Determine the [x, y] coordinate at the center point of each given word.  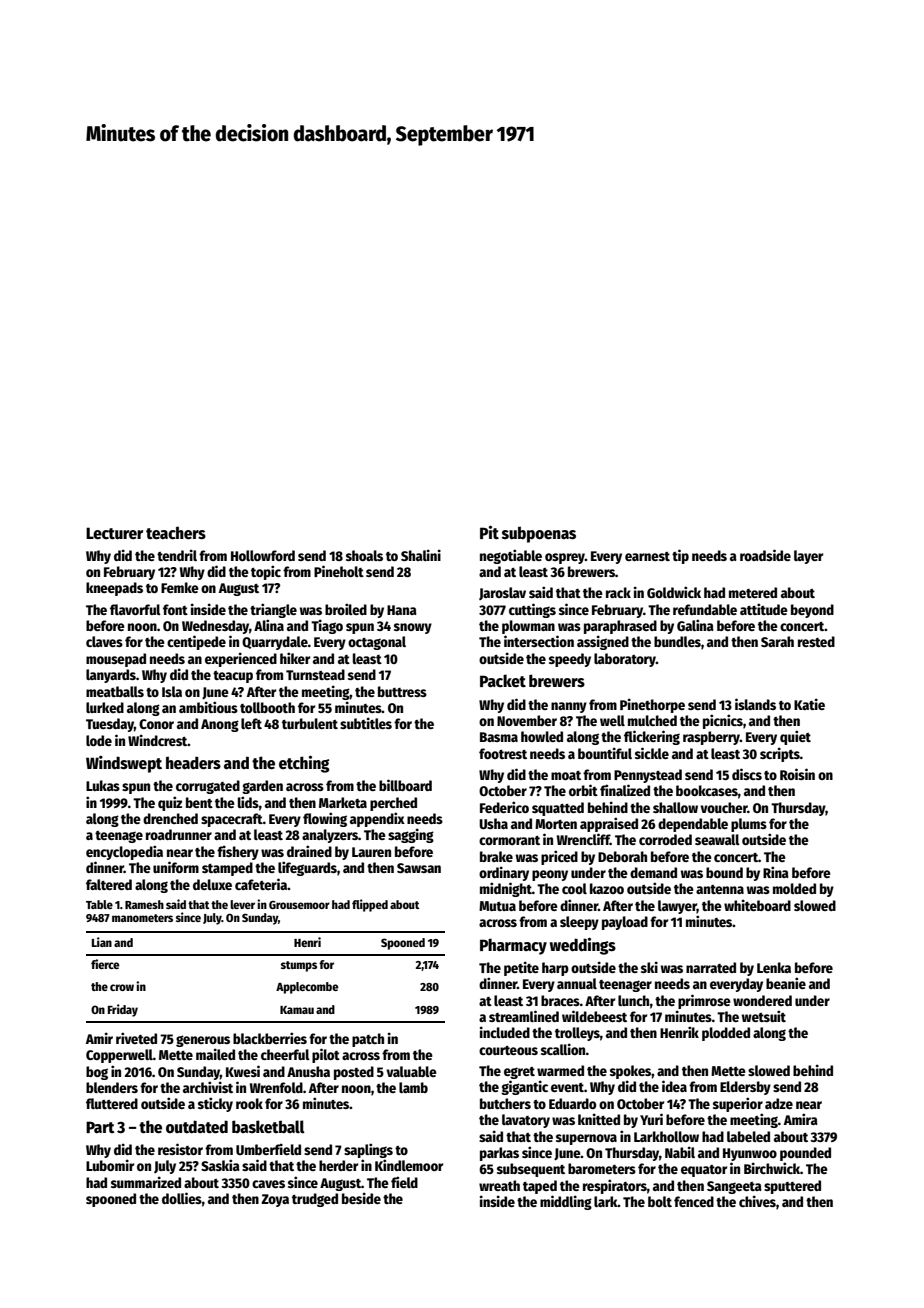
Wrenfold [276, 1087]
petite [521, 968]
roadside [765, 555]
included [505, 1032]
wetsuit [764, 1016]
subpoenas [539, 534]
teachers [176, 533]
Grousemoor [299, 905]
